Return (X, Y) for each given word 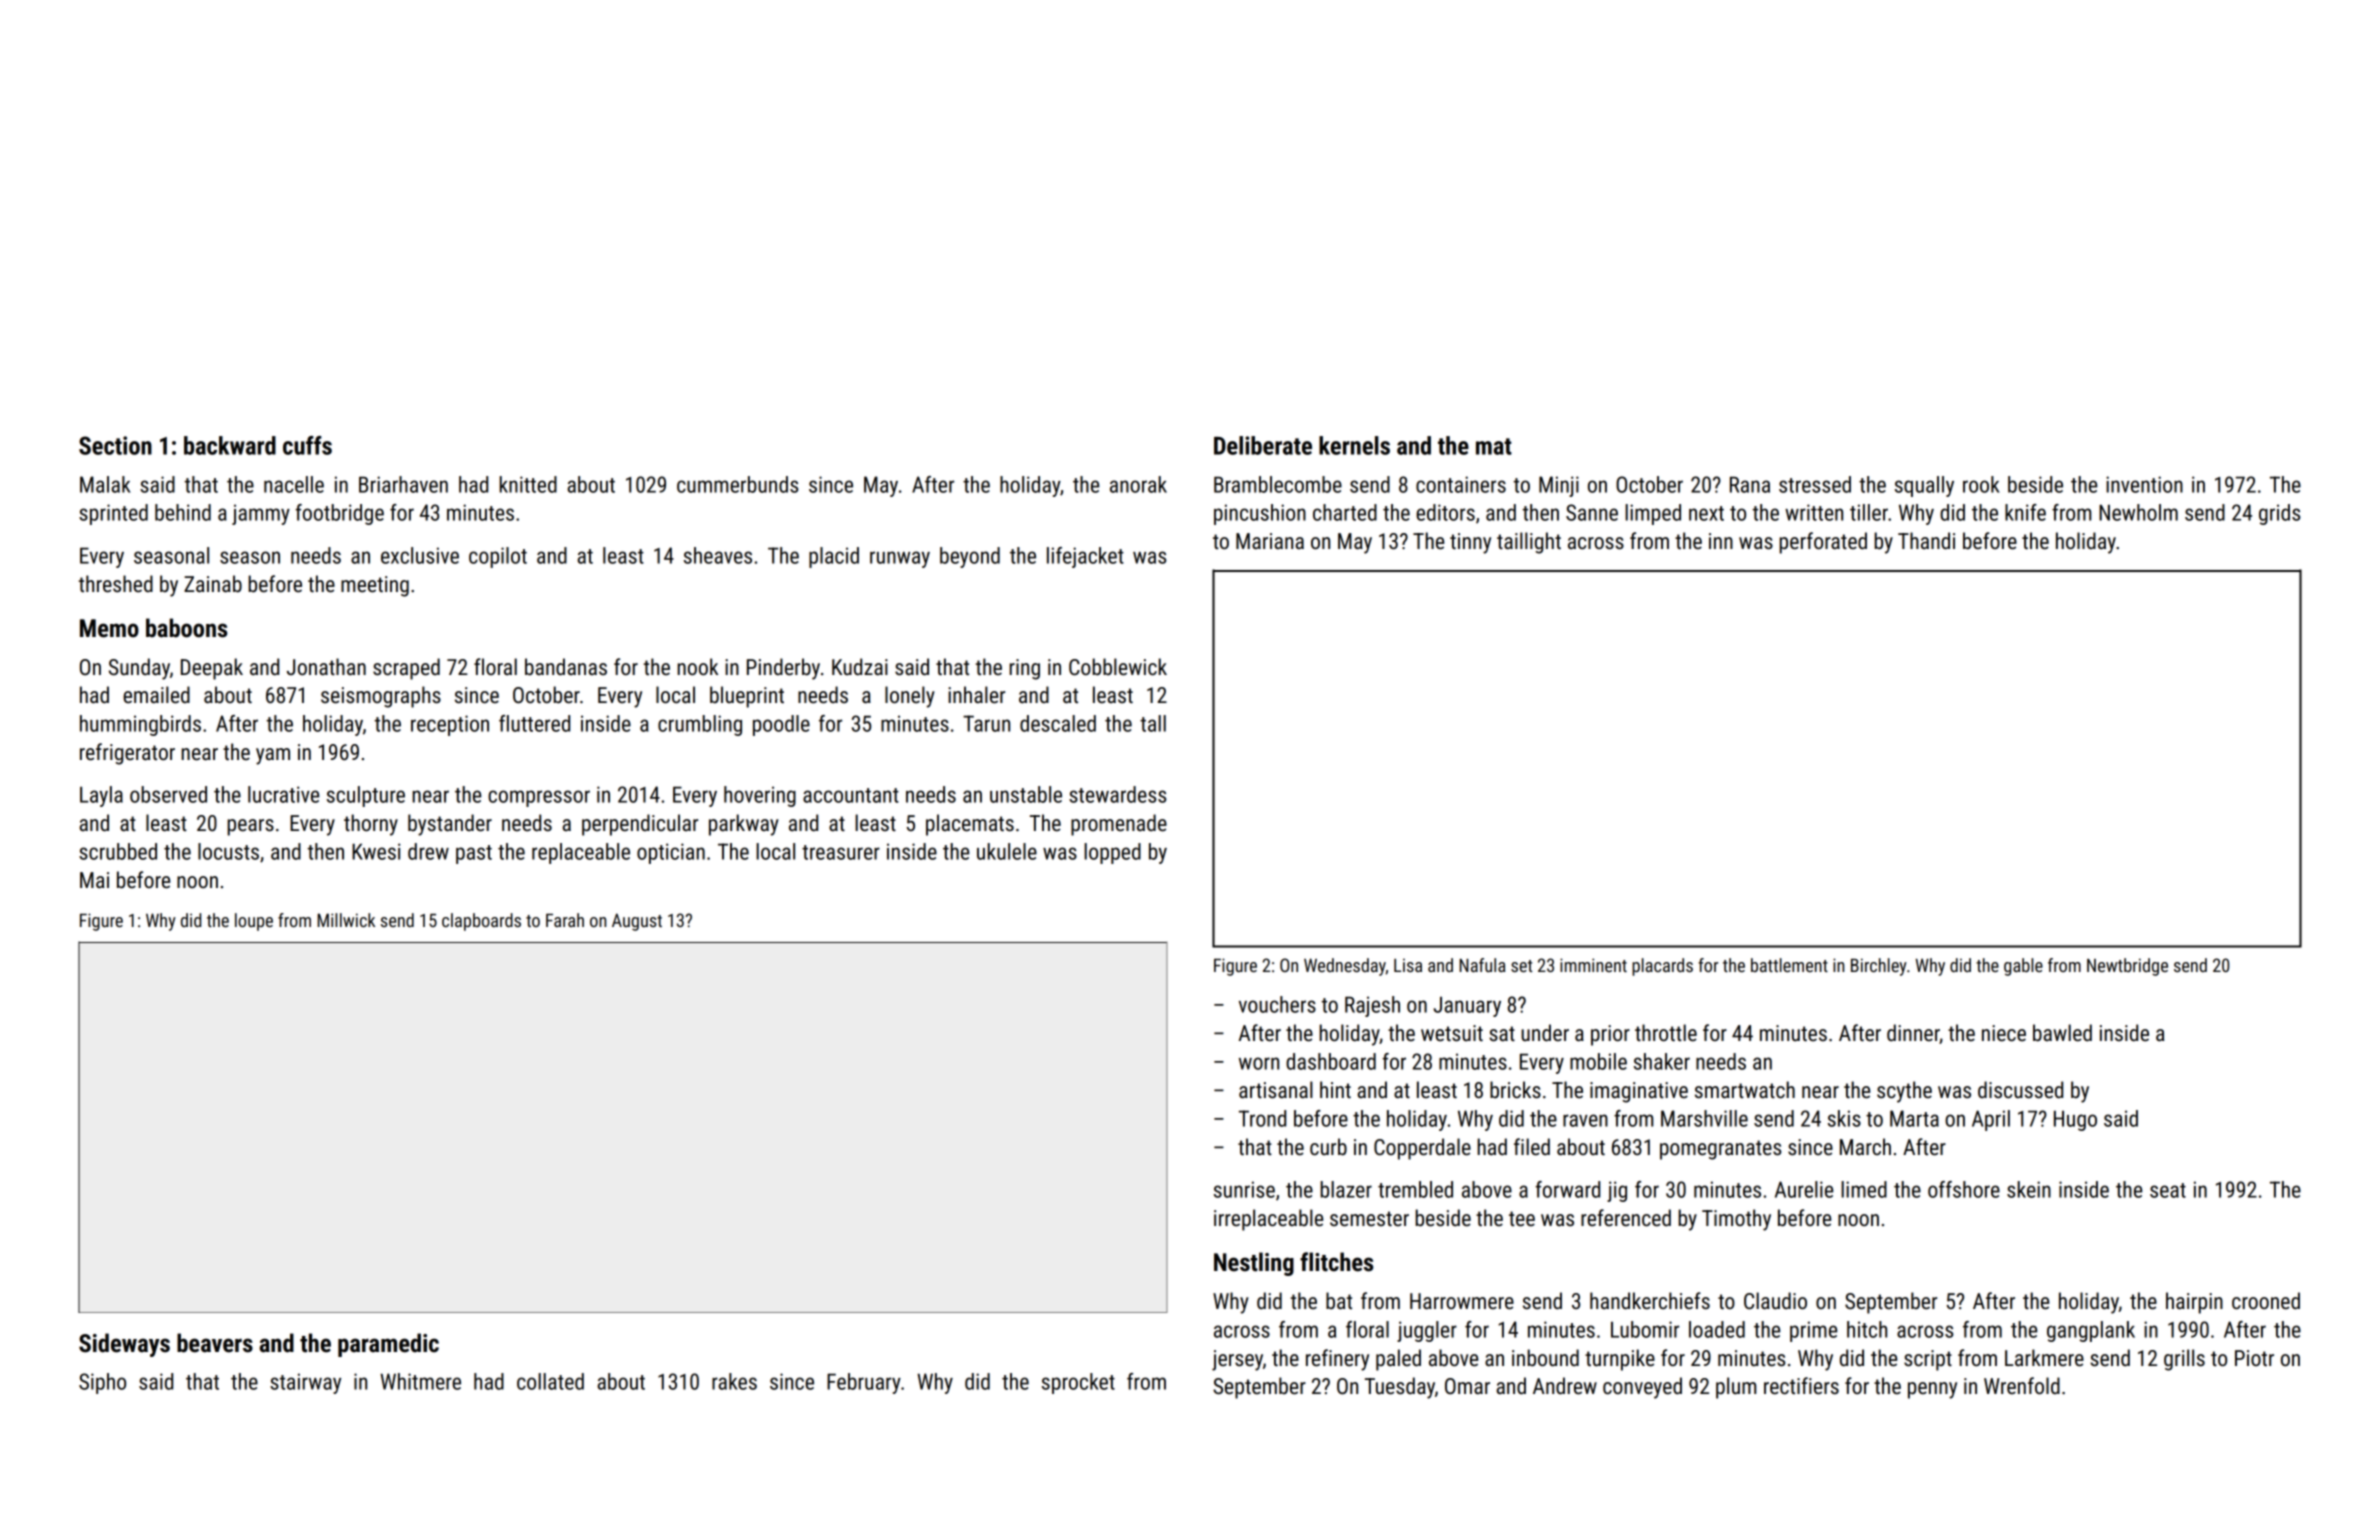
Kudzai (860, 666)
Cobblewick (1118, 667)
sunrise (1244, 1189)
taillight (1529, 543)
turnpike (1620, 1360)
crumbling (700, 725)
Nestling (1254, 1264)
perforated (1823, 543)
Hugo (2075, 1121)
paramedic (388, 1345)
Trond (1262, 1118)
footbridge (339, 514)
